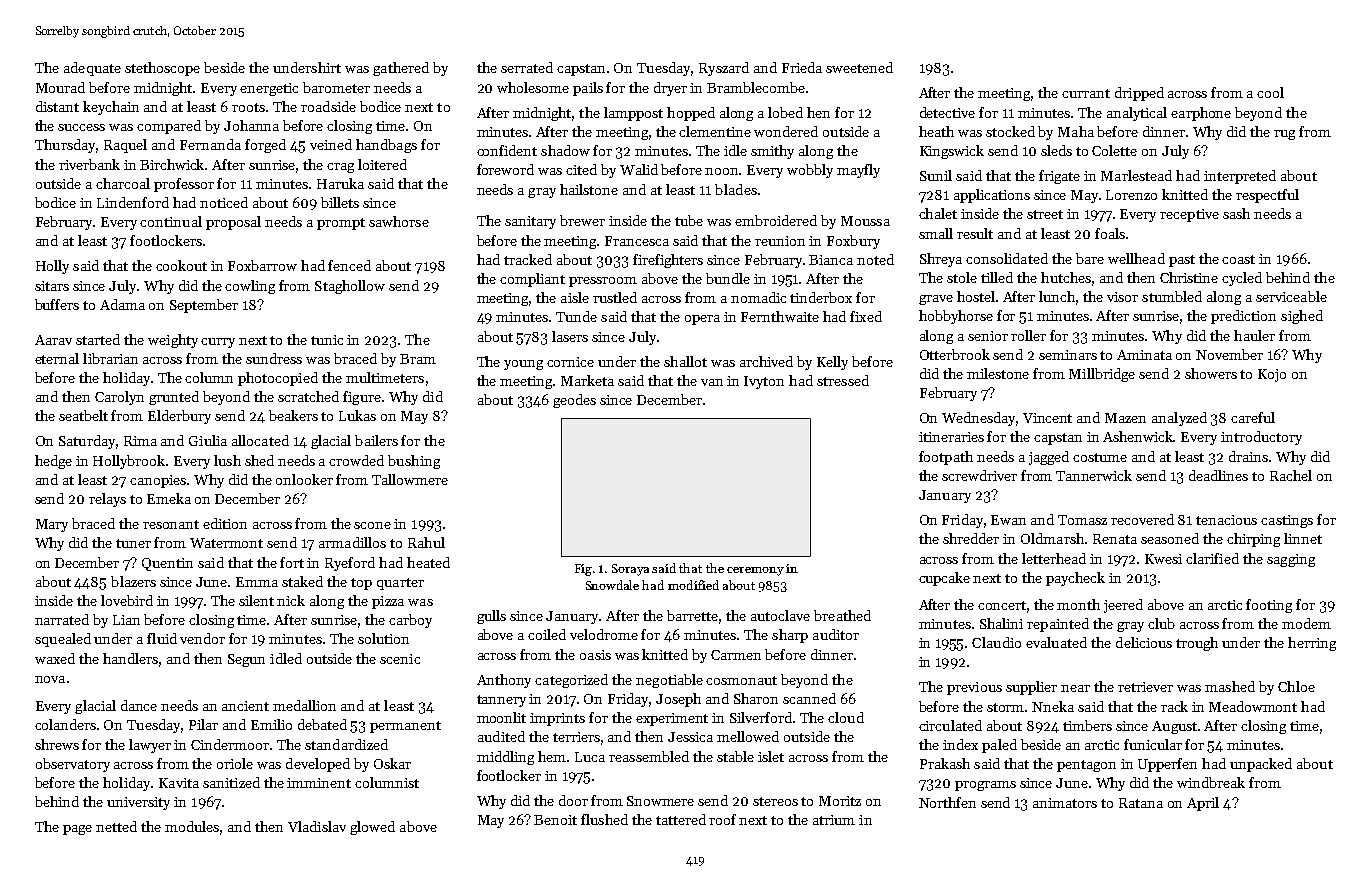 Image resolution: width=1372 pixels, height=887 pixels. I want to click on Ashenwick, so click(1138, 436).
